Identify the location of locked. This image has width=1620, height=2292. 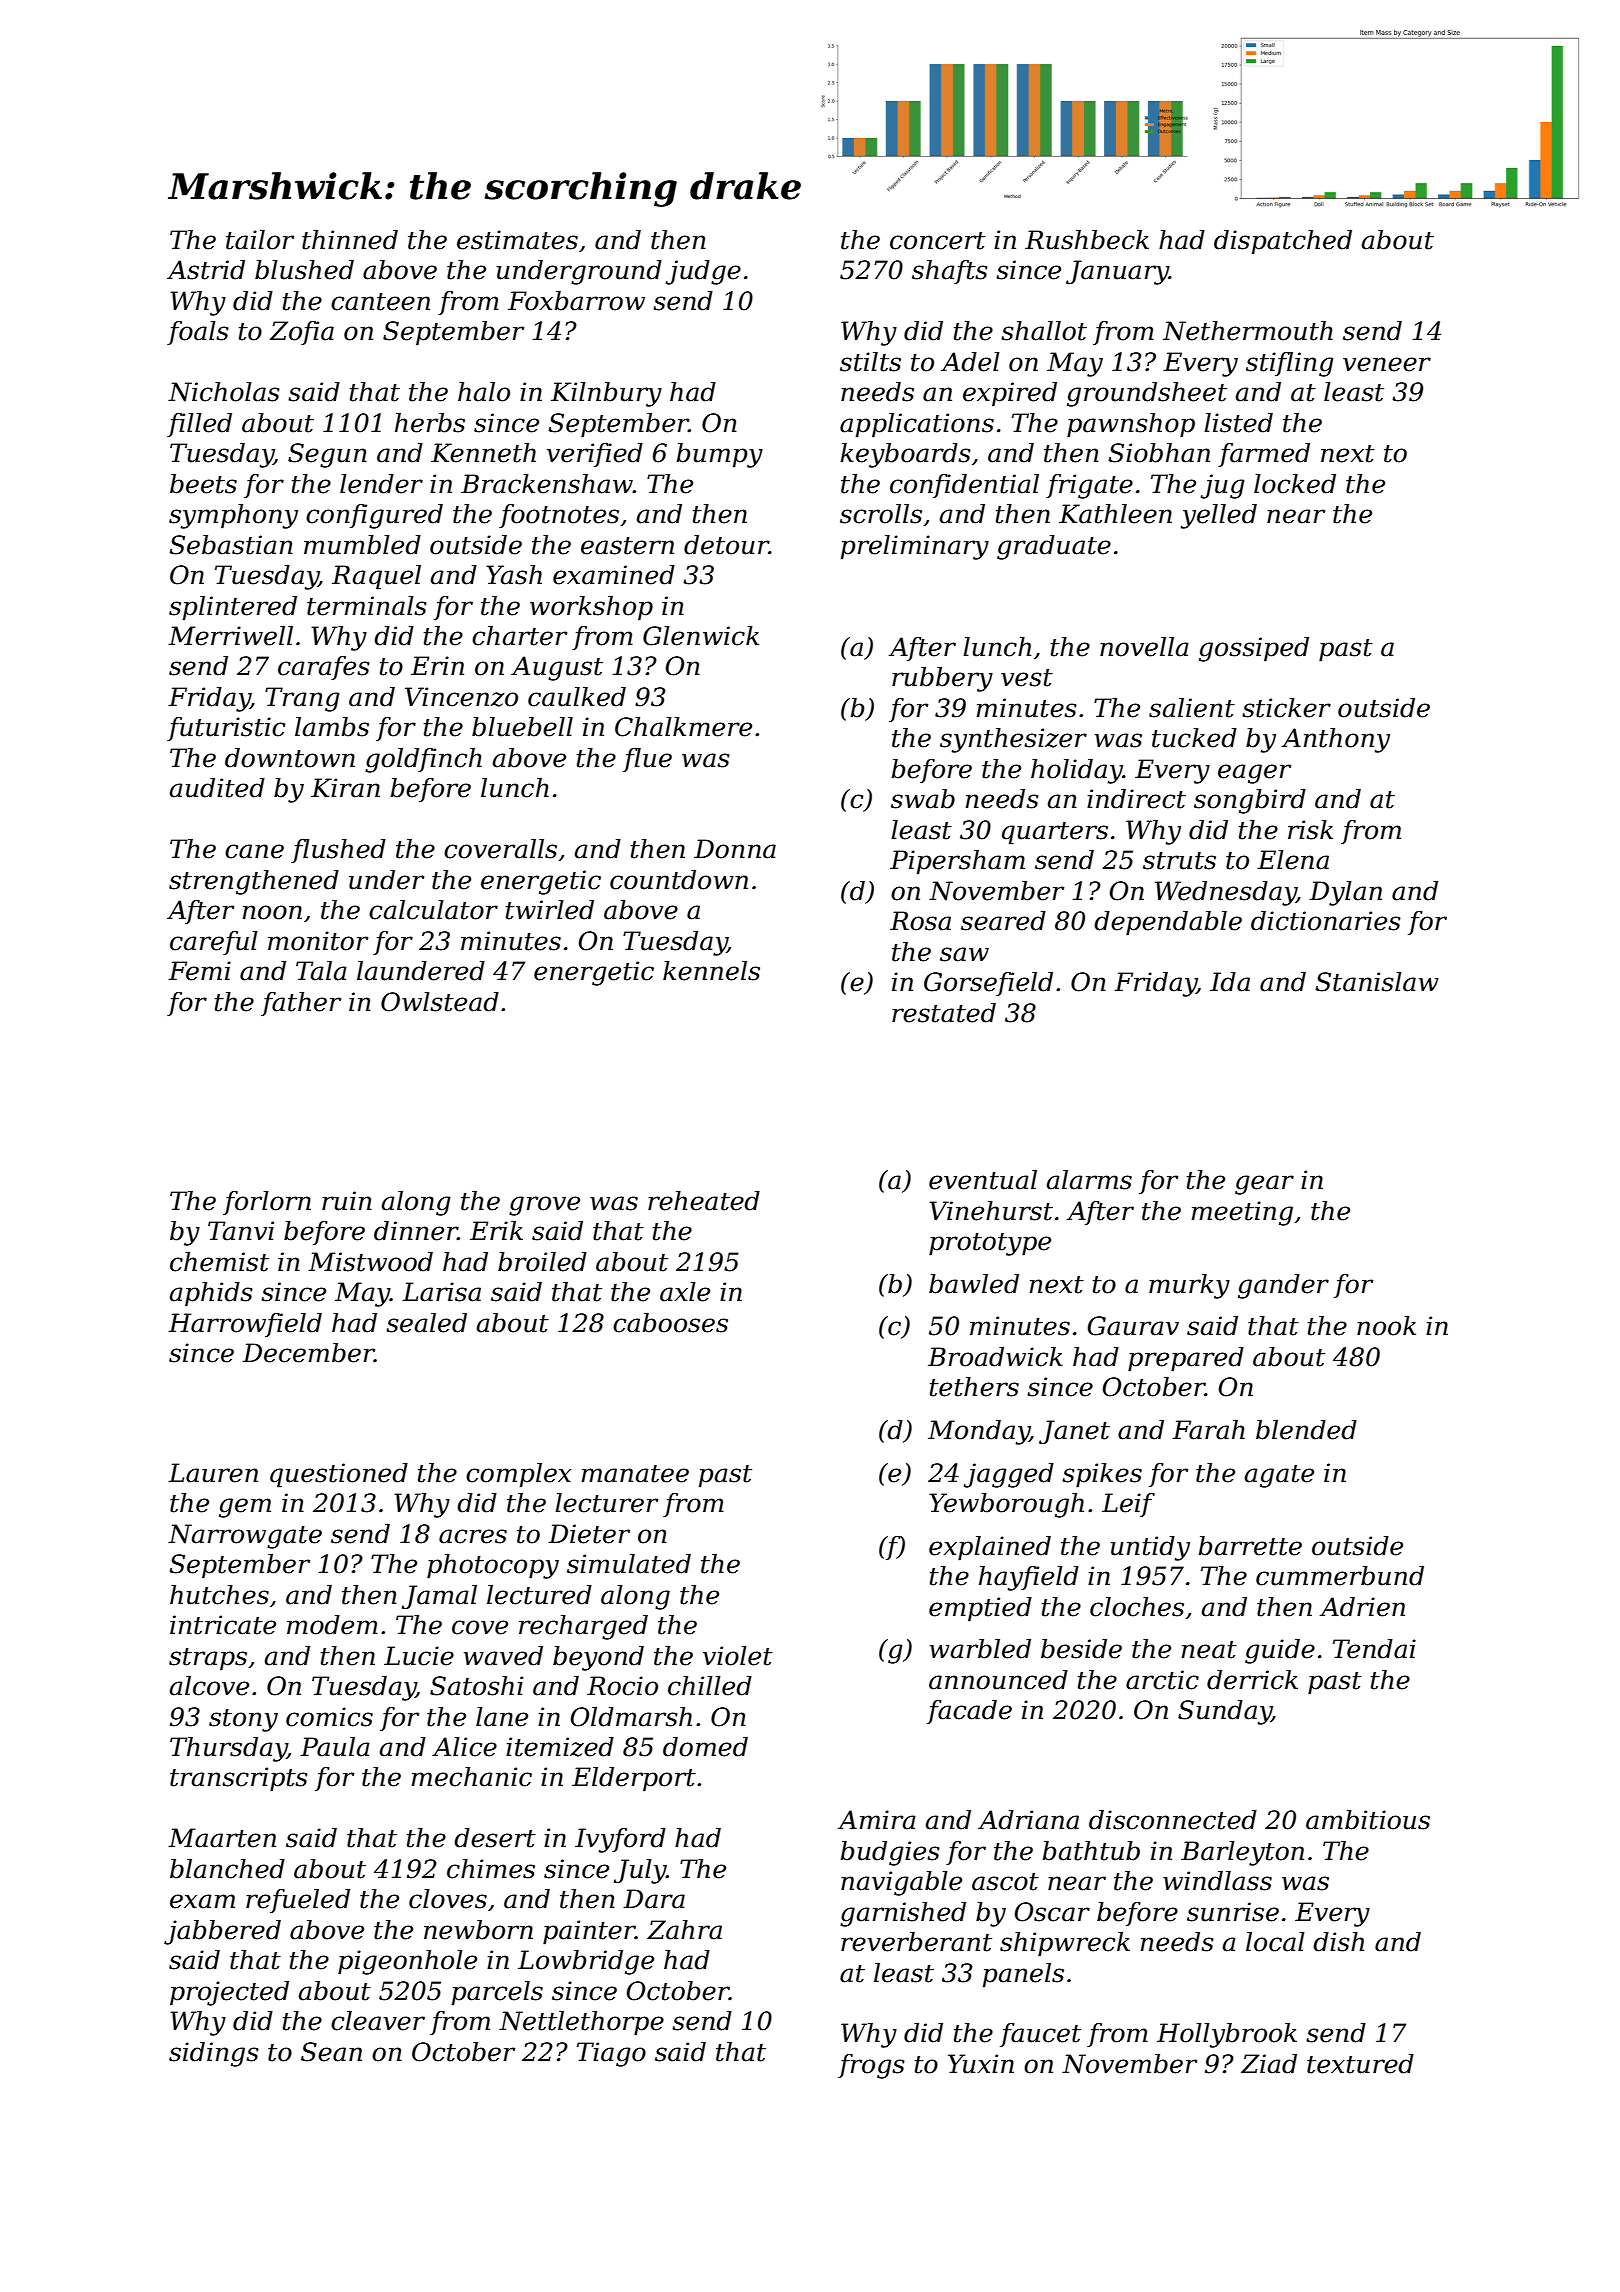
(1295, 484).
